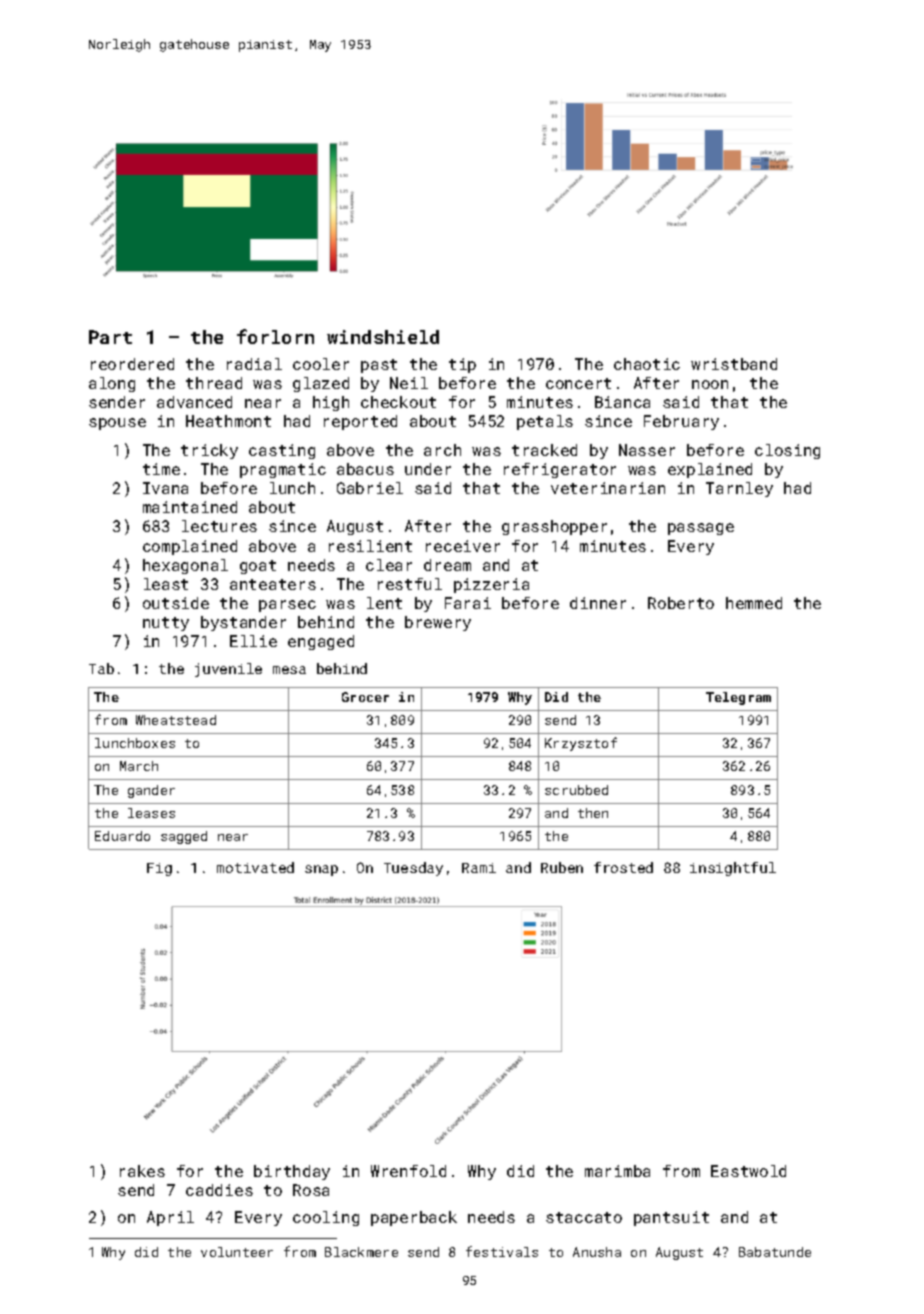 This document has height=1314, width=924. What do you see at coordinates (479, 868) in the document?
I see `Rami` at bounding box center [479, 868].
